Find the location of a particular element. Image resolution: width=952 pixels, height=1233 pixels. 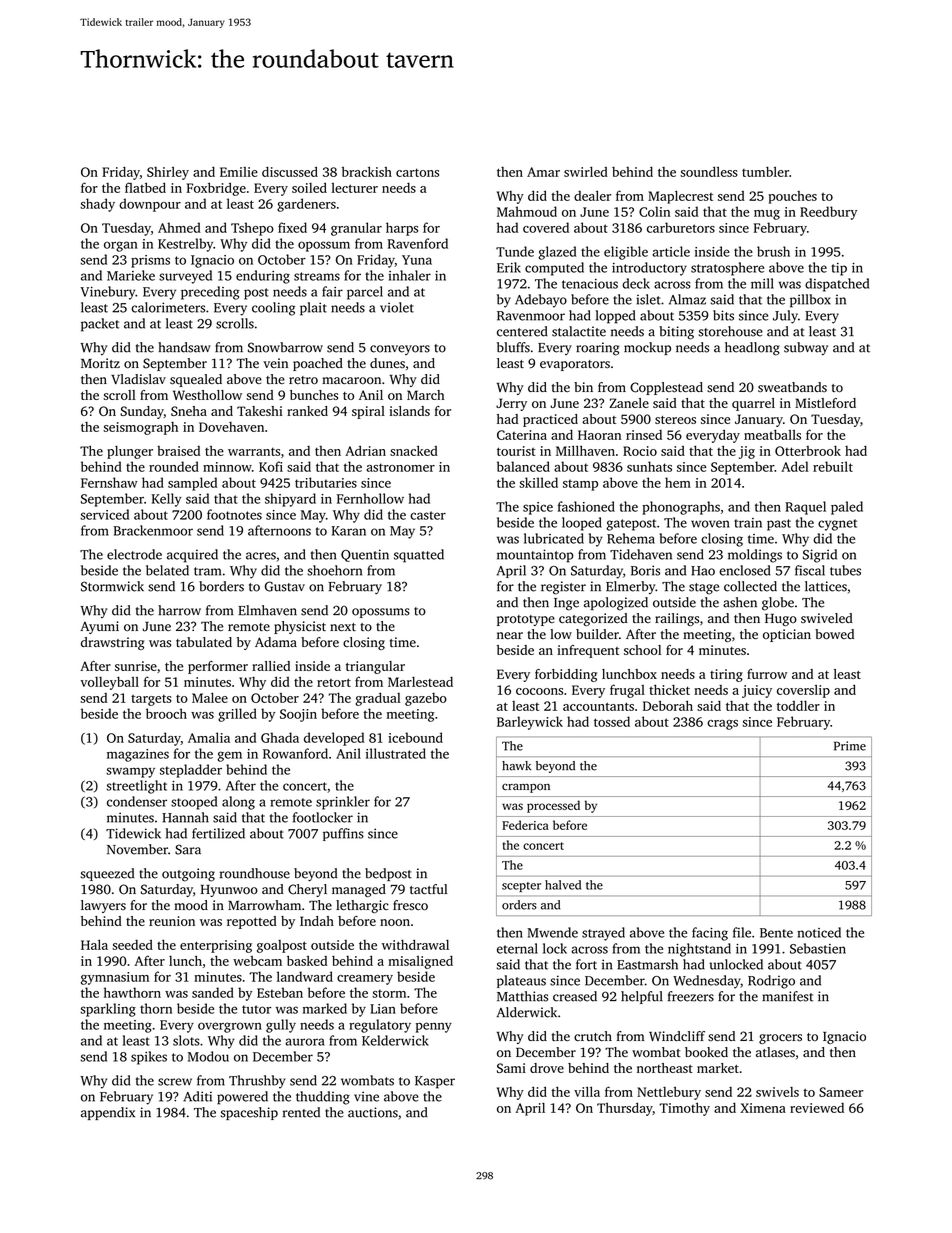

quarrel is located at coordinates (753, 404).
